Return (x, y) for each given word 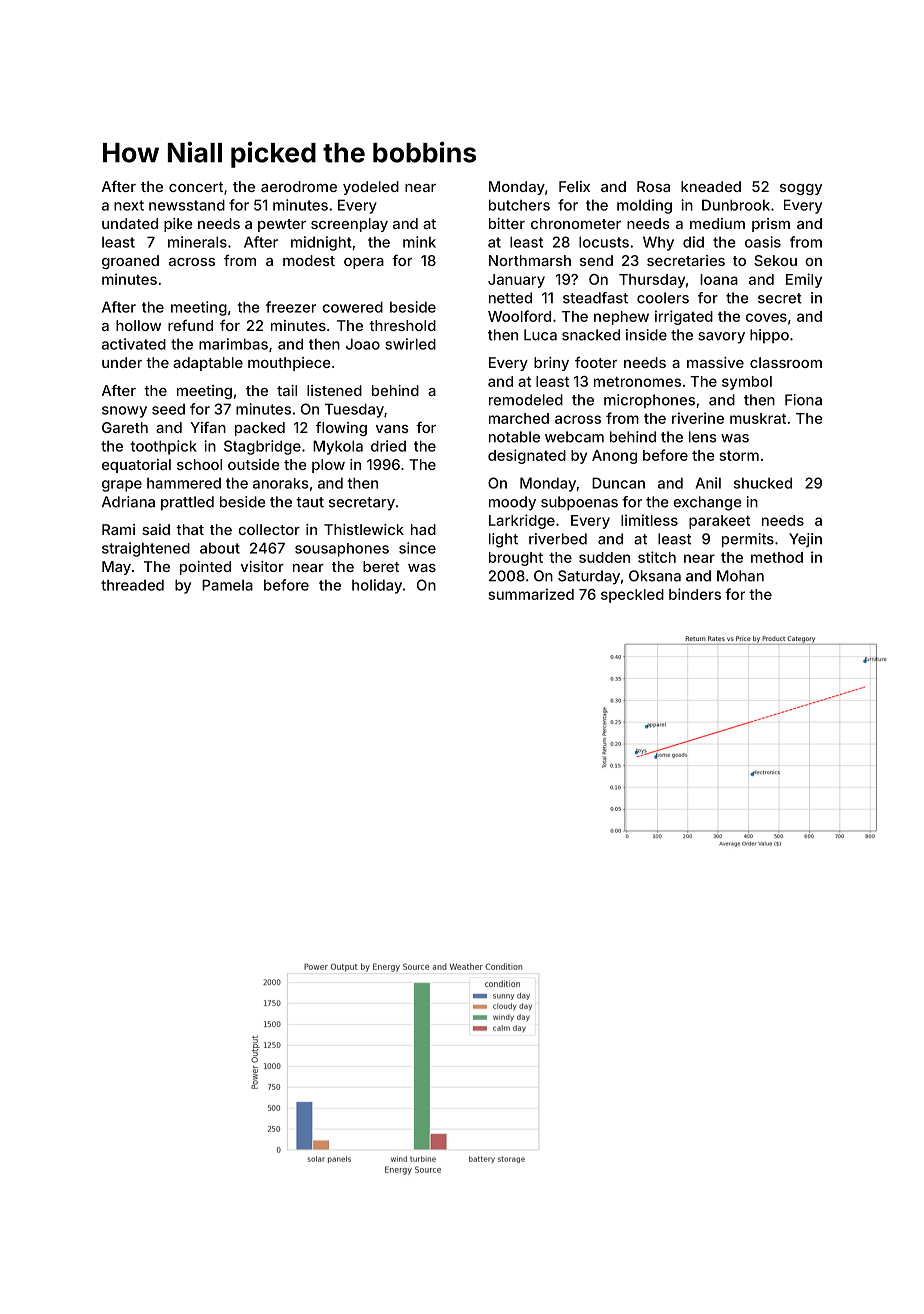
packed (260, 429)
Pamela (227, 585)
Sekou (775, 260)
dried (388, 446)
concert (196, 187)
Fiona (803, 400)
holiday (377, 586)
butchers (519, 205)
